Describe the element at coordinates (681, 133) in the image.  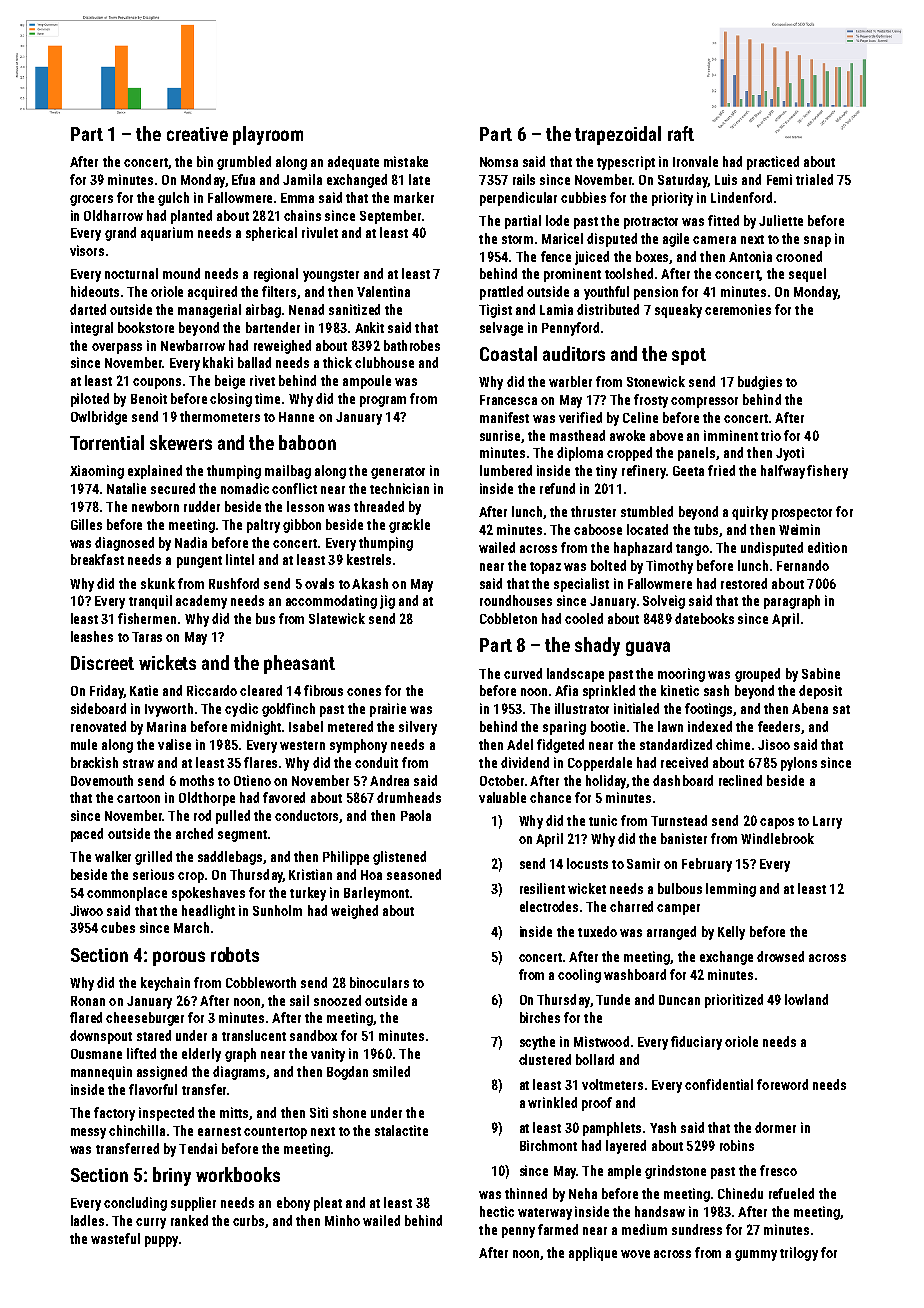
I see `raft` at that location.
